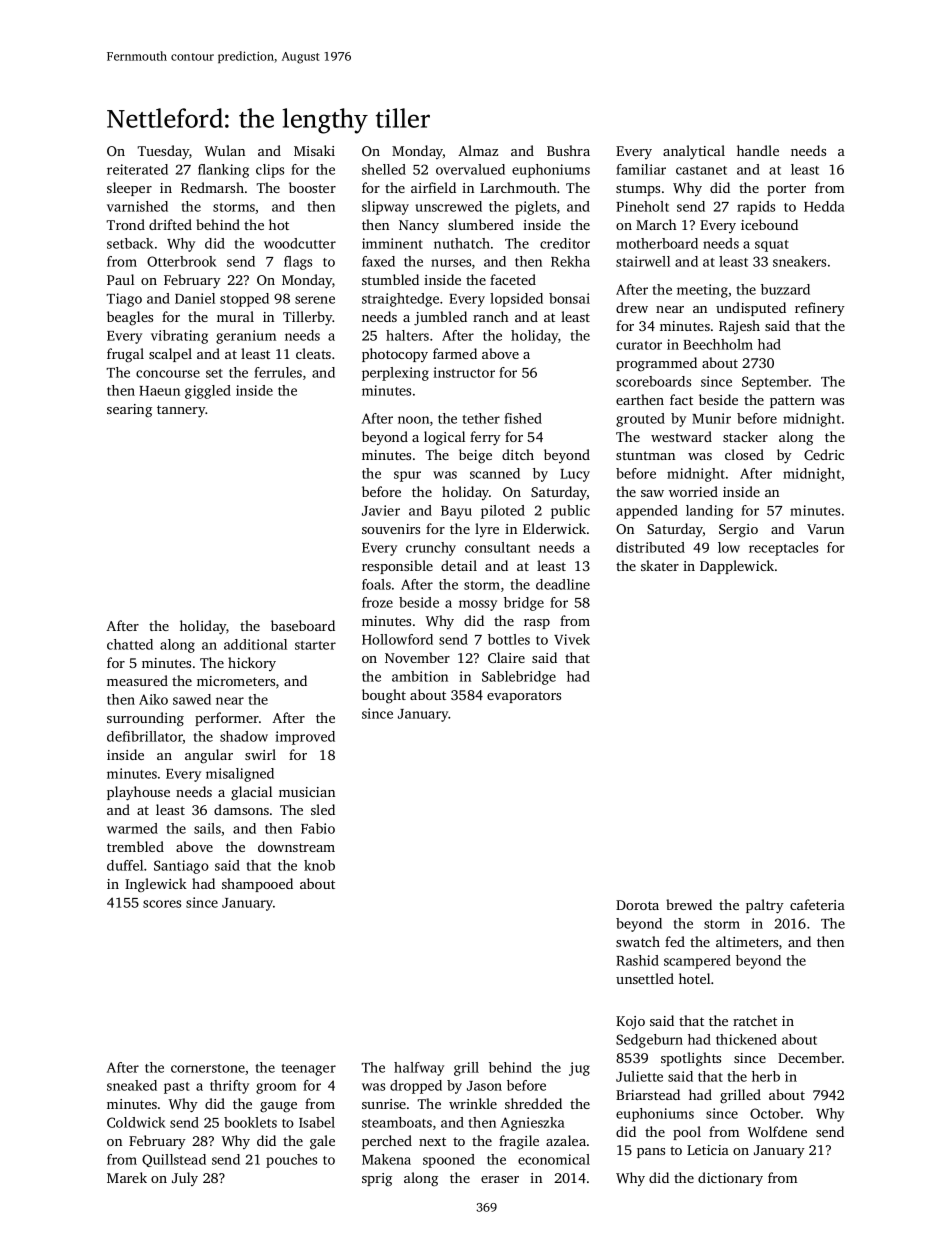 This screenshot has height=1233, width=952. I want to click on additional, so click(255, 644).
